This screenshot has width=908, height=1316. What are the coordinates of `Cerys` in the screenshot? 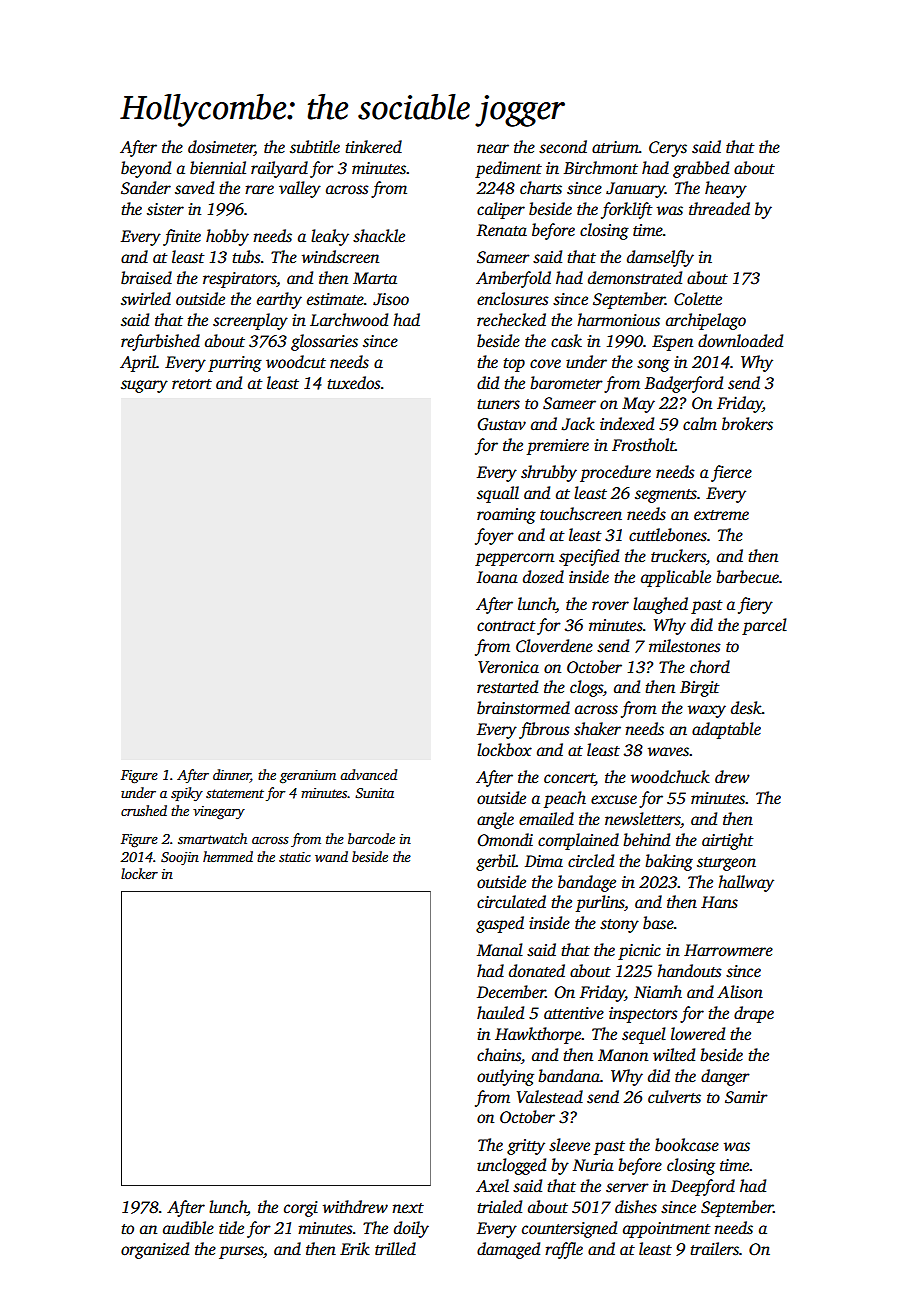 It's located at (668, 149).
